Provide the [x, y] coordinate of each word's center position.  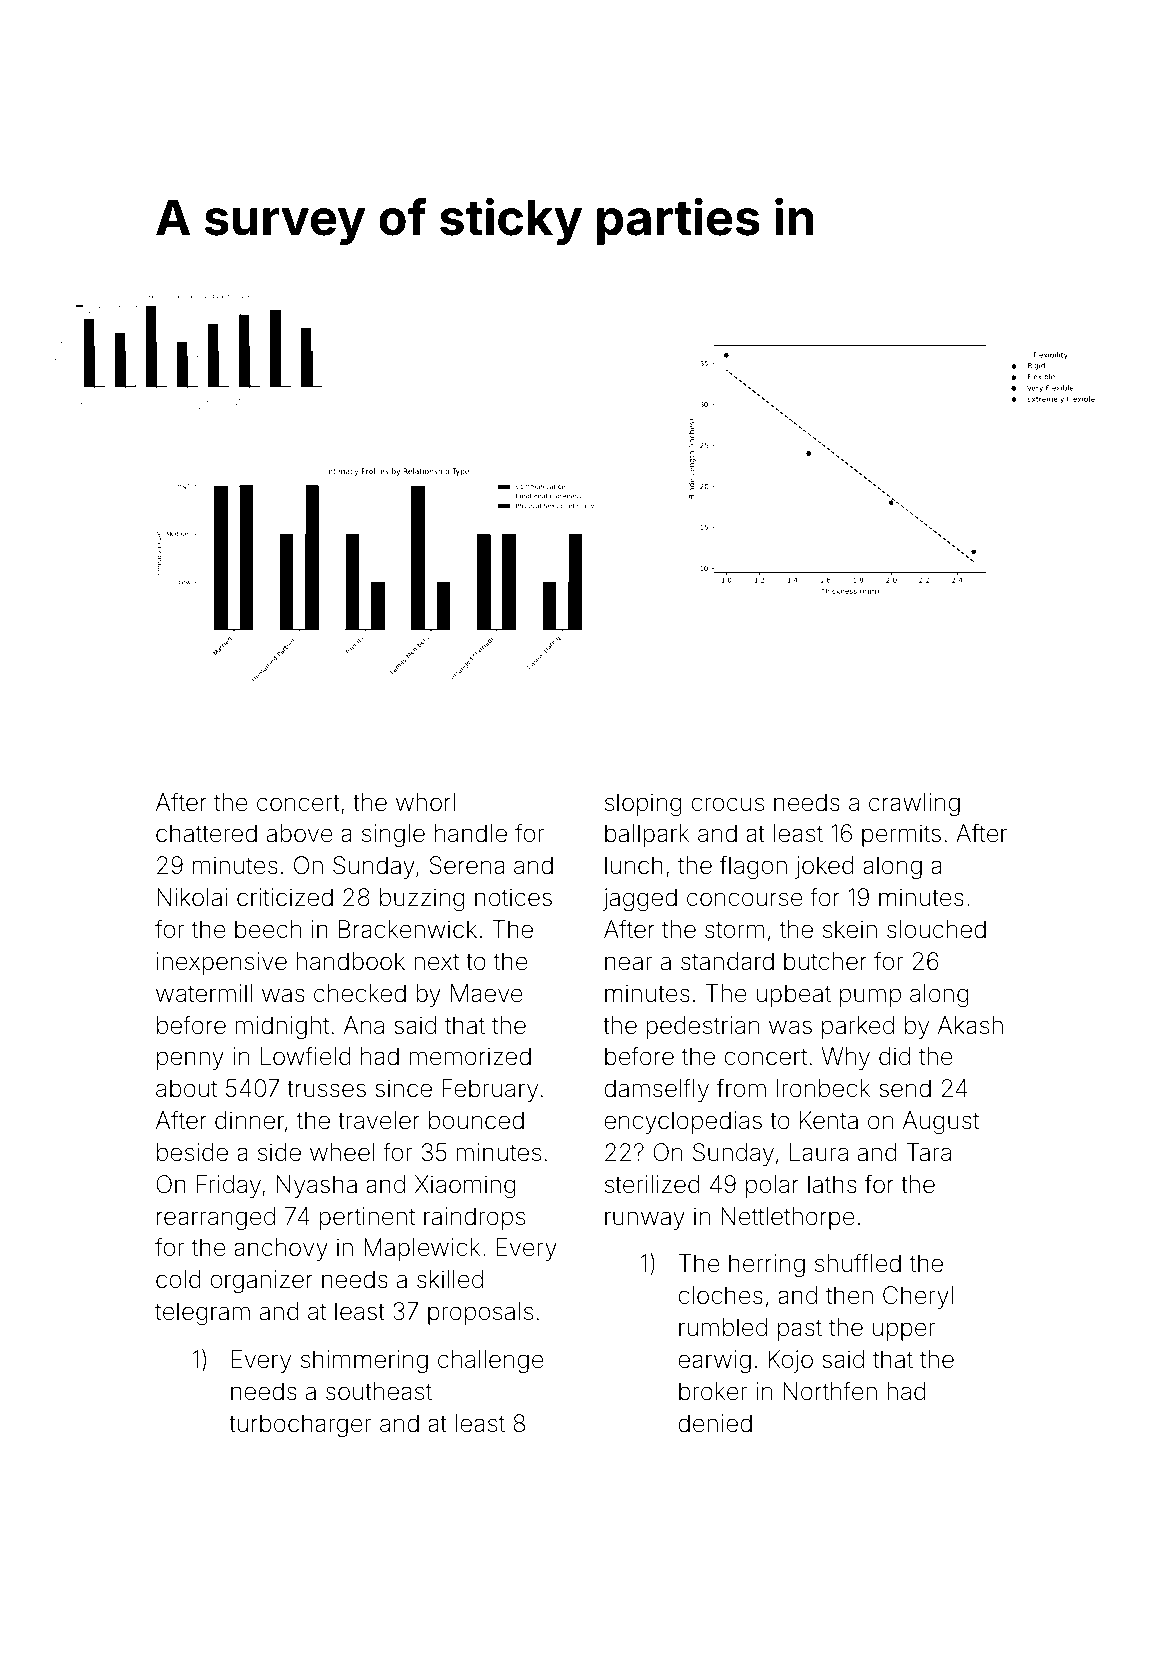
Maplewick [422, 1249]
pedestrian [703, 1027]
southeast [379, 1391]
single [393, 836]
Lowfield [306, 1056]
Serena [467, 865]
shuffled [858, 1263]
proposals [480, 1313]
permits [901, 835]
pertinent [367, 1218]
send [905, 1088]
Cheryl [918, 1297]
